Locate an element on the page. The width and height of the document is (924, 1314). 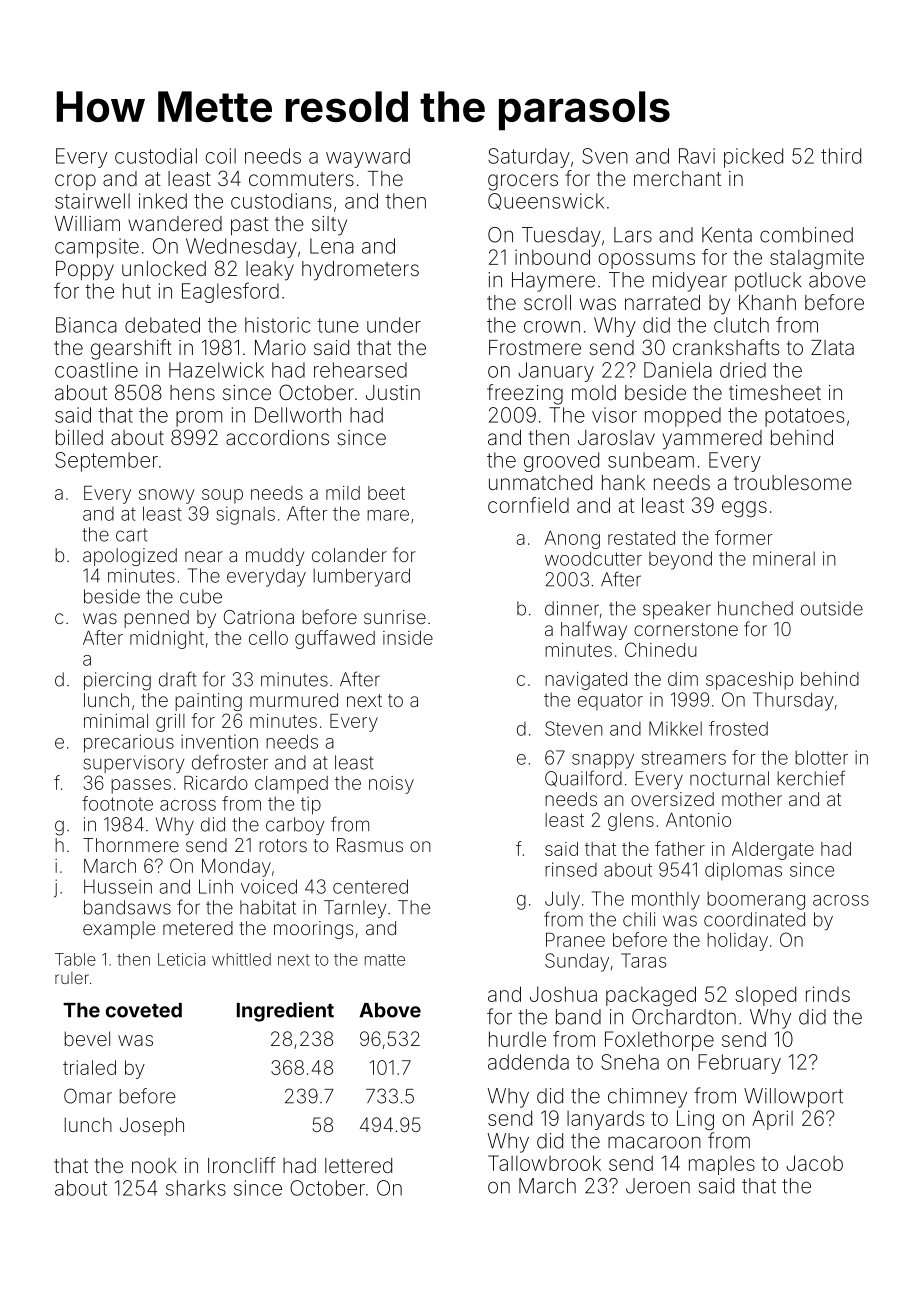
kerchief is located at coordinates (811, 778).
